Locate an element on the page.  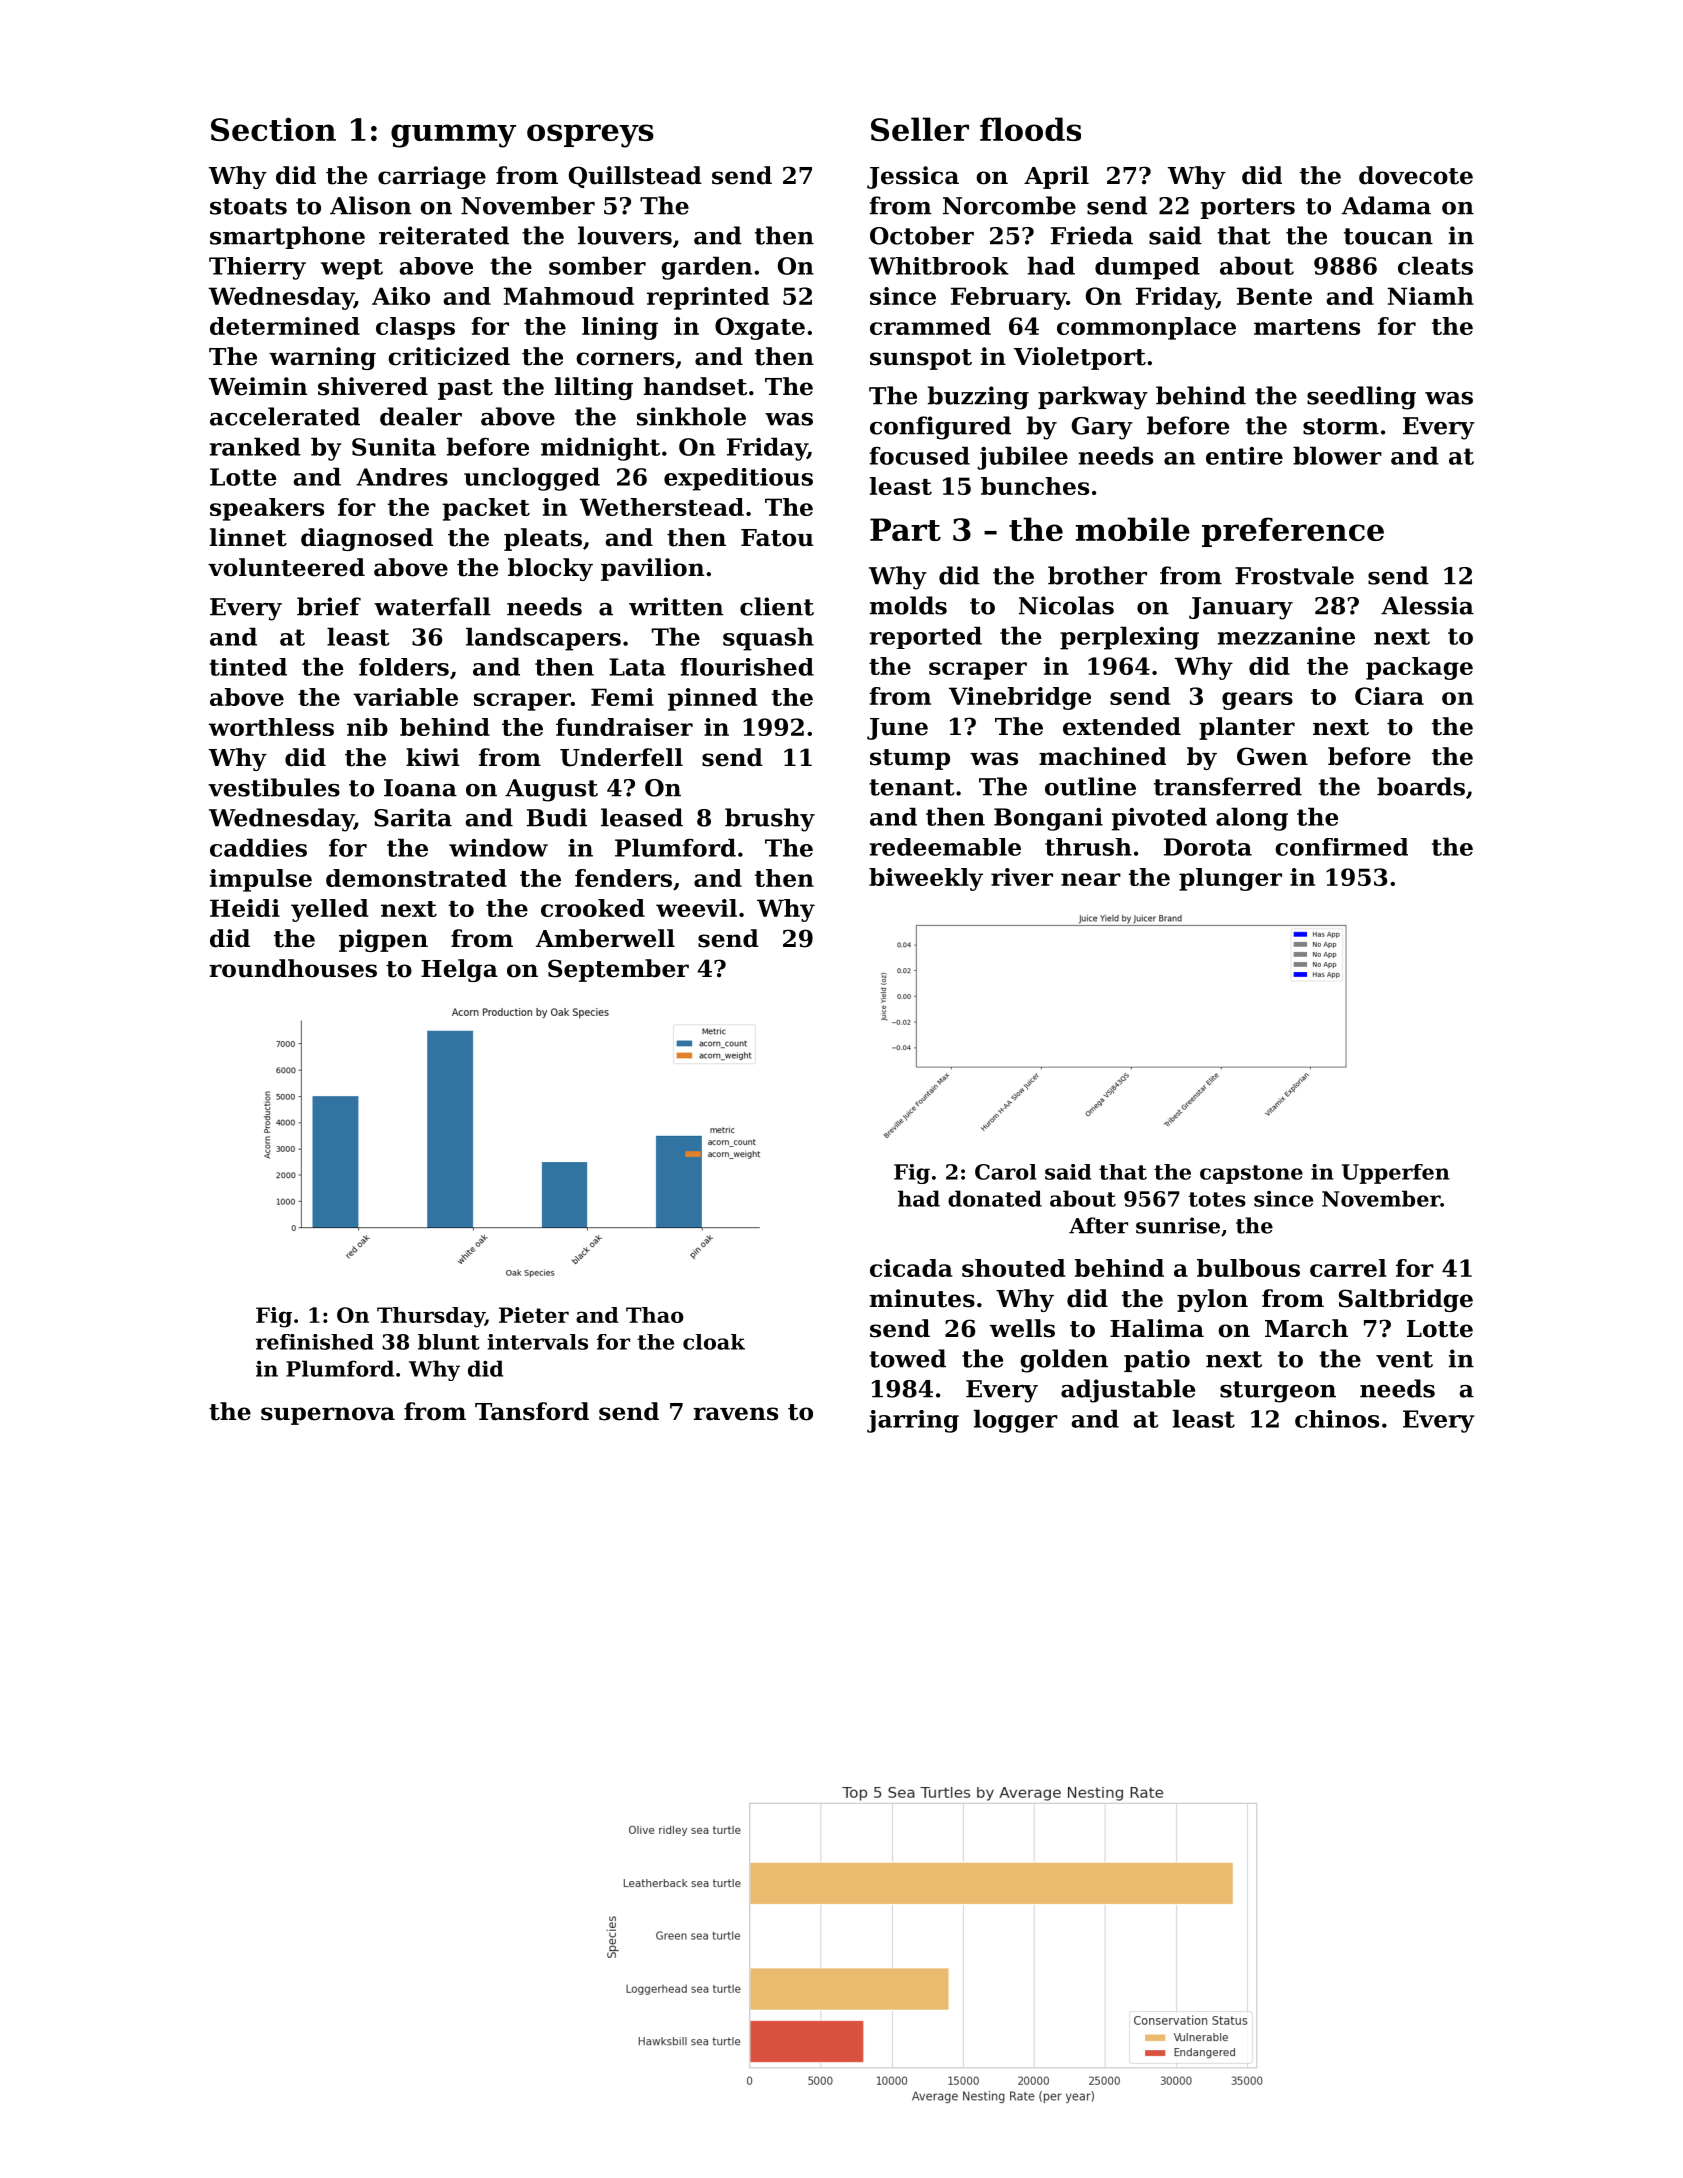
kiwi is located at coordinates (433, 757).
